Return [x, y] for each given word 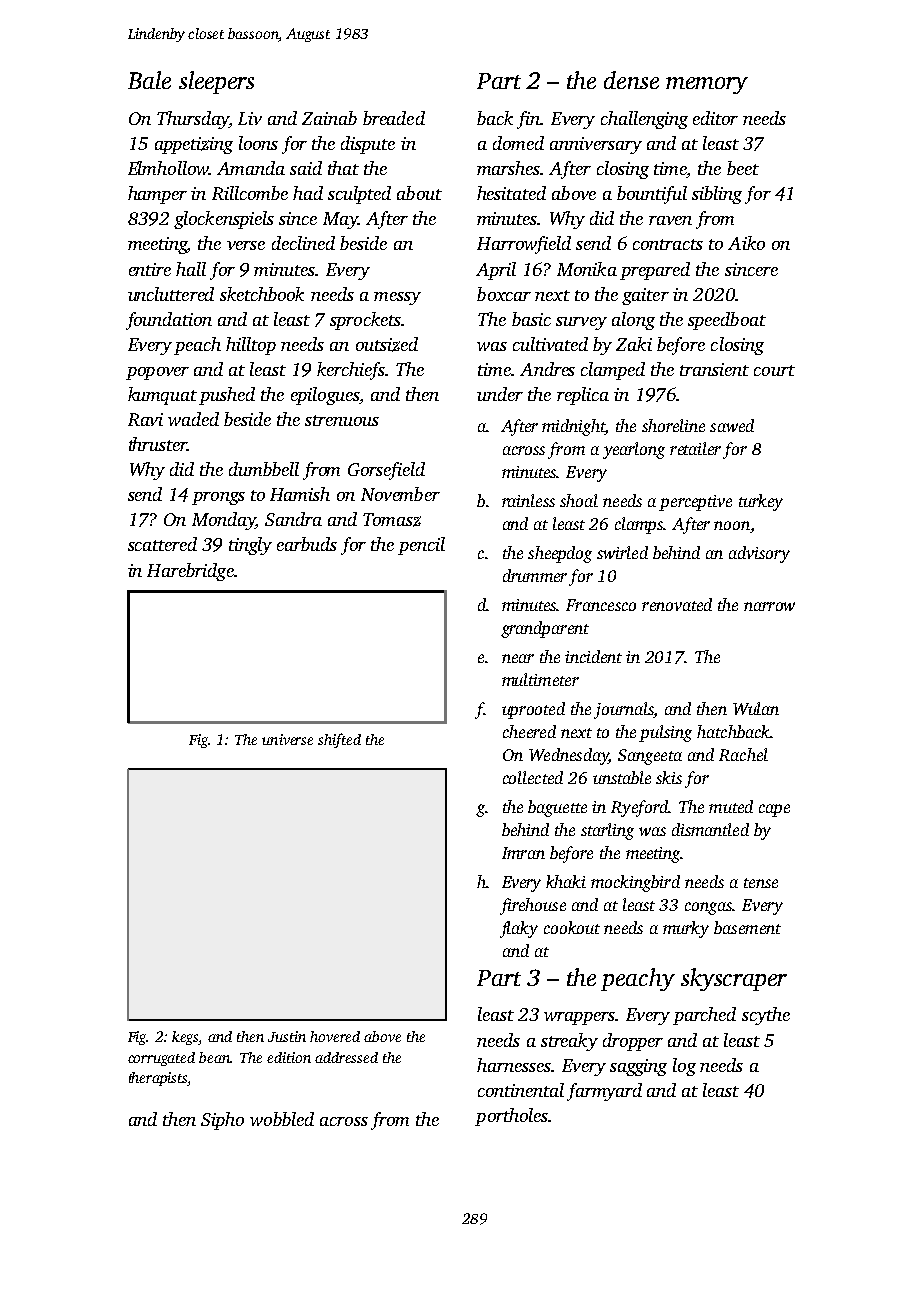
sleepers [216, 82]
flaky [519, 929]
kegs [185, 1038]
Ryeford [639, 808]
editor [715, 118]
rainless [528, 500]
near [518, 658]
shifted [339, 740]
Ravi [145, 419]
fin [529, 120]
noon [732, 525]
